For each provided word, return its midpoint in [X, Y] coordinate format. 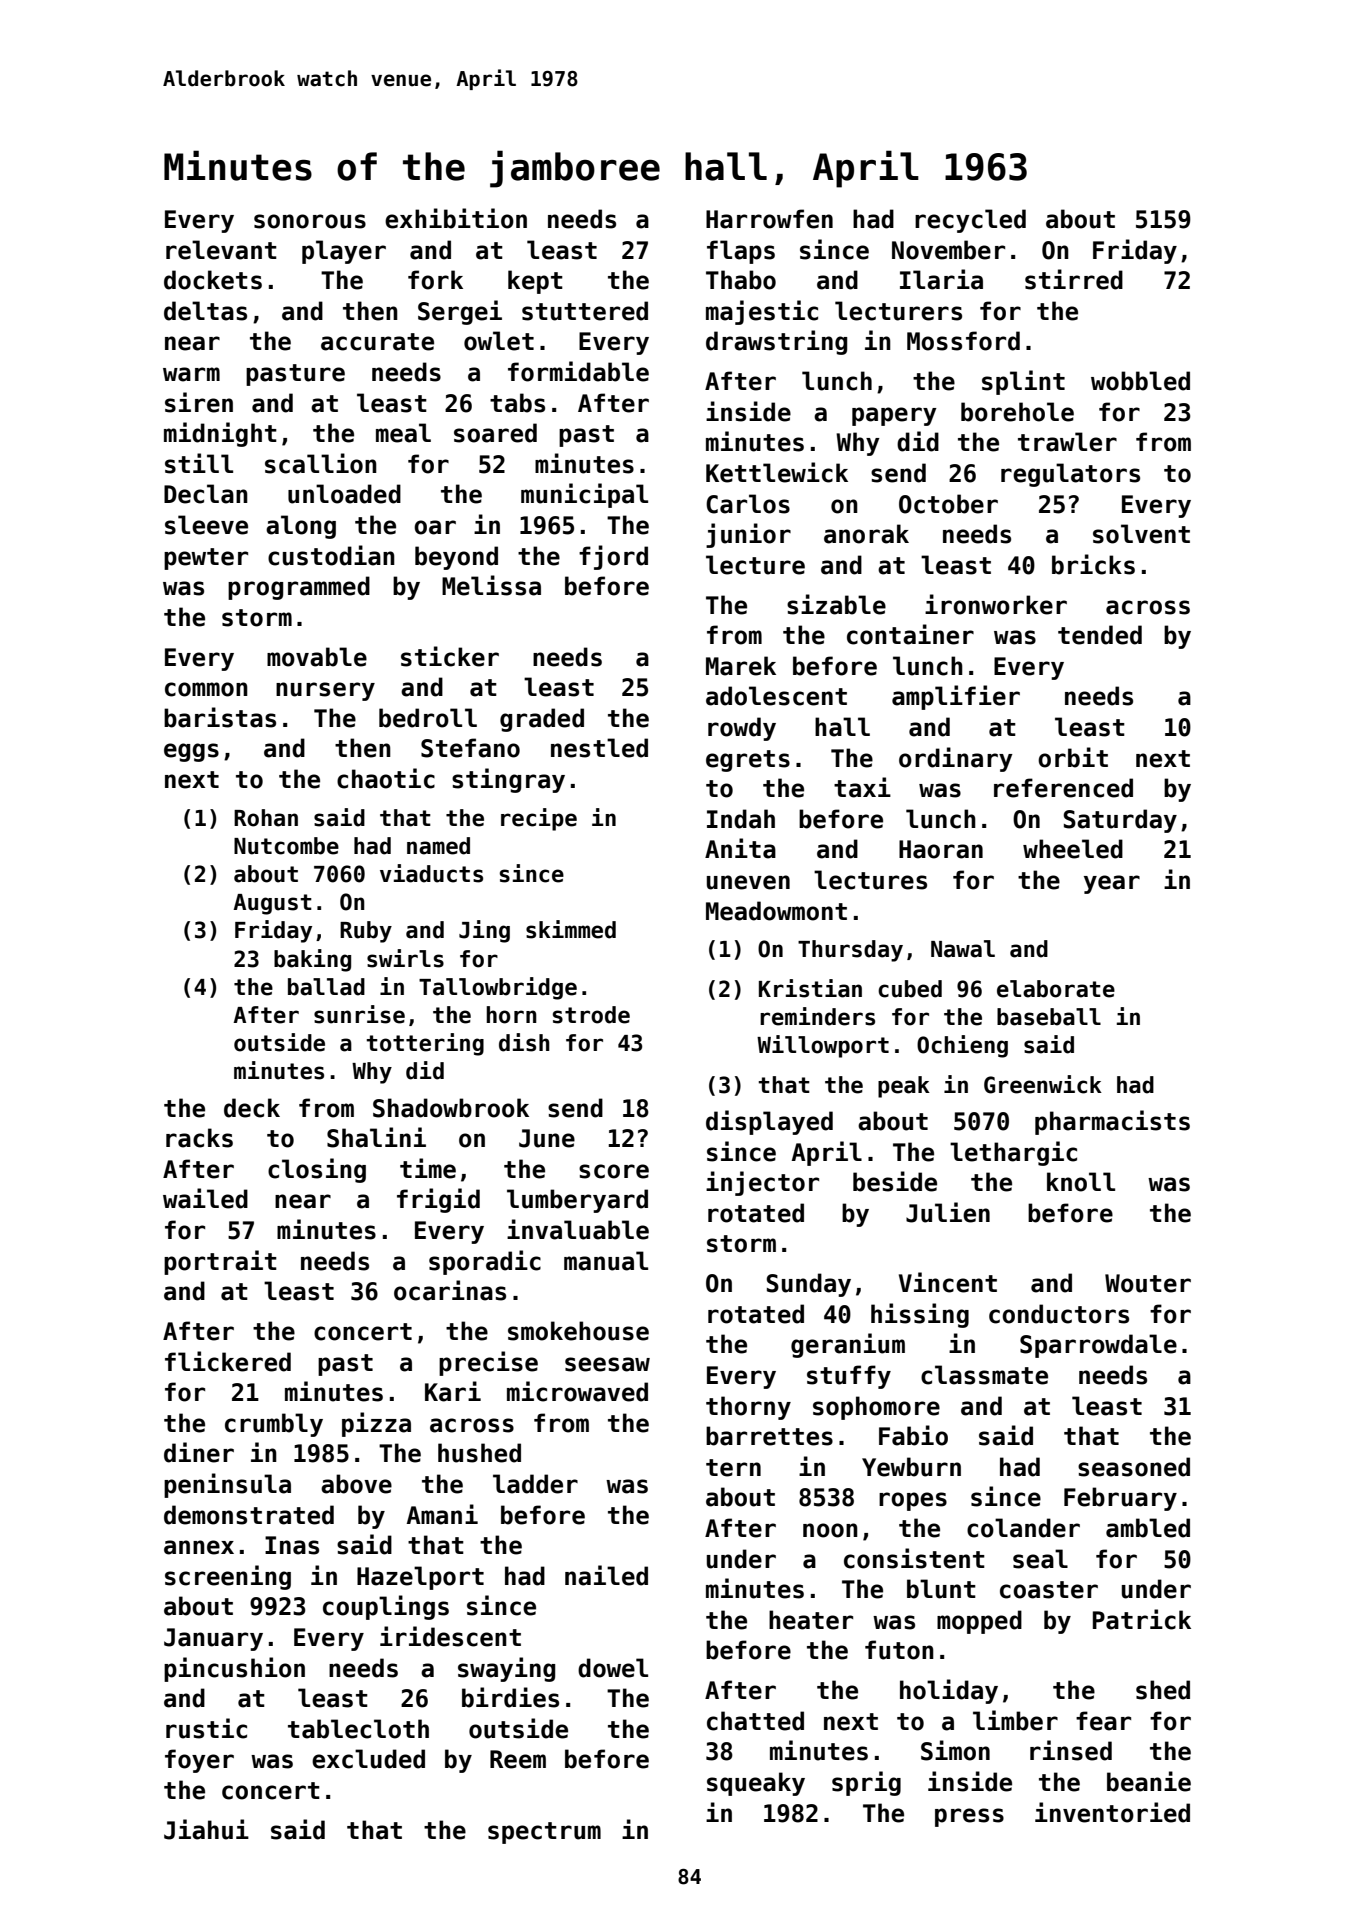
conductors [1059, 1314]
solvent [1141, 534]
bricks [1093, 564]
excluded [368, 1759]
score [614, 1171]
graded [542, 720]
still [199, 463]
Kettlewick [777, 472]
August [272, 904]
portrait [220, 1262]
